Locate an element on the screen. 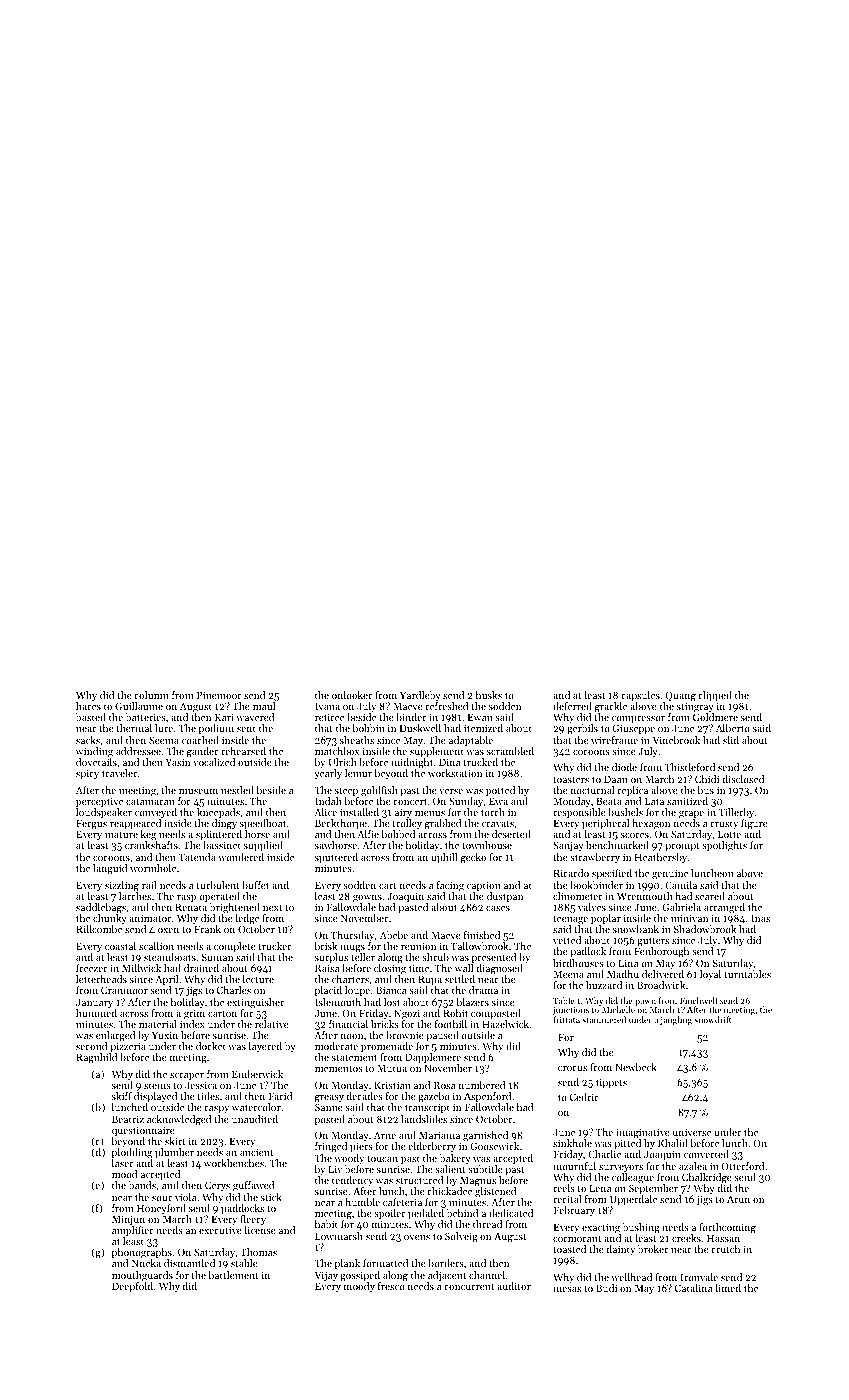 This screenshot has height=1400, width=849. Budi is located at coordinates (606, 1288).
